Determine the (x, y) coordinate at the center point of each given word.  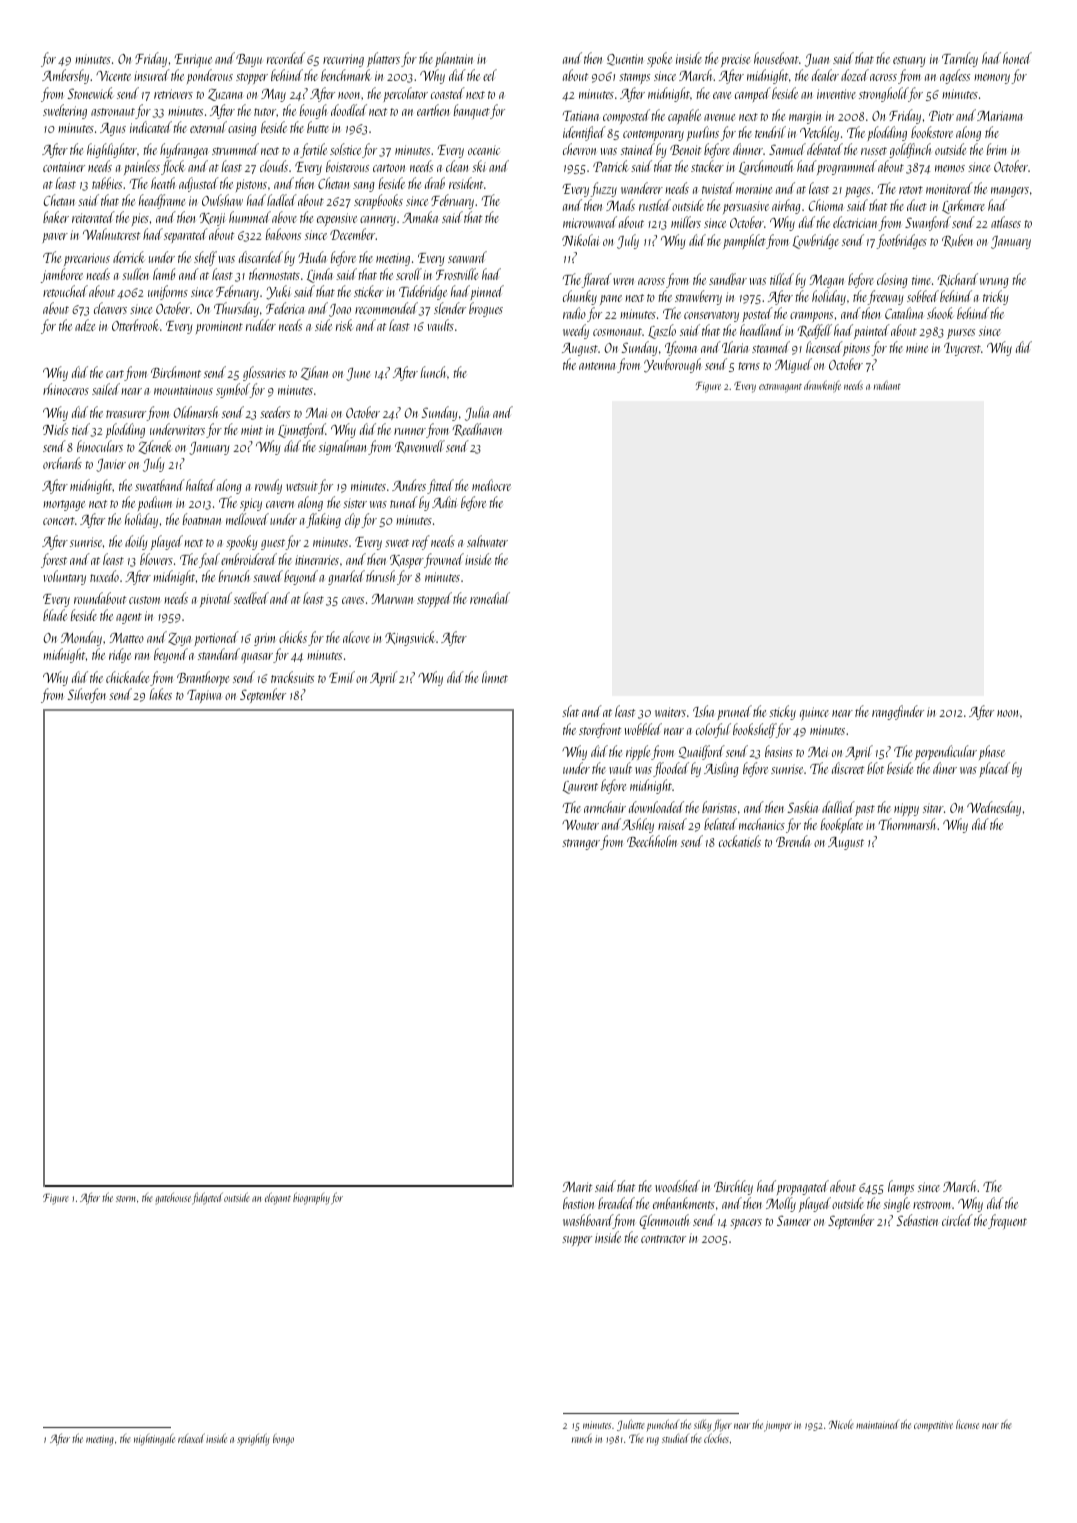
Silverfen (86, 695)
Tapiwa (204, 696)
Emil (342, 677)
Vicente (113, 76)
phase (992, 752)
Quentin (625, 60)
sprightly (253, 1439)
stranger (581, 844)
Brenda (793, 841)
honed (1017, 58)
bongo (283, 1440)
